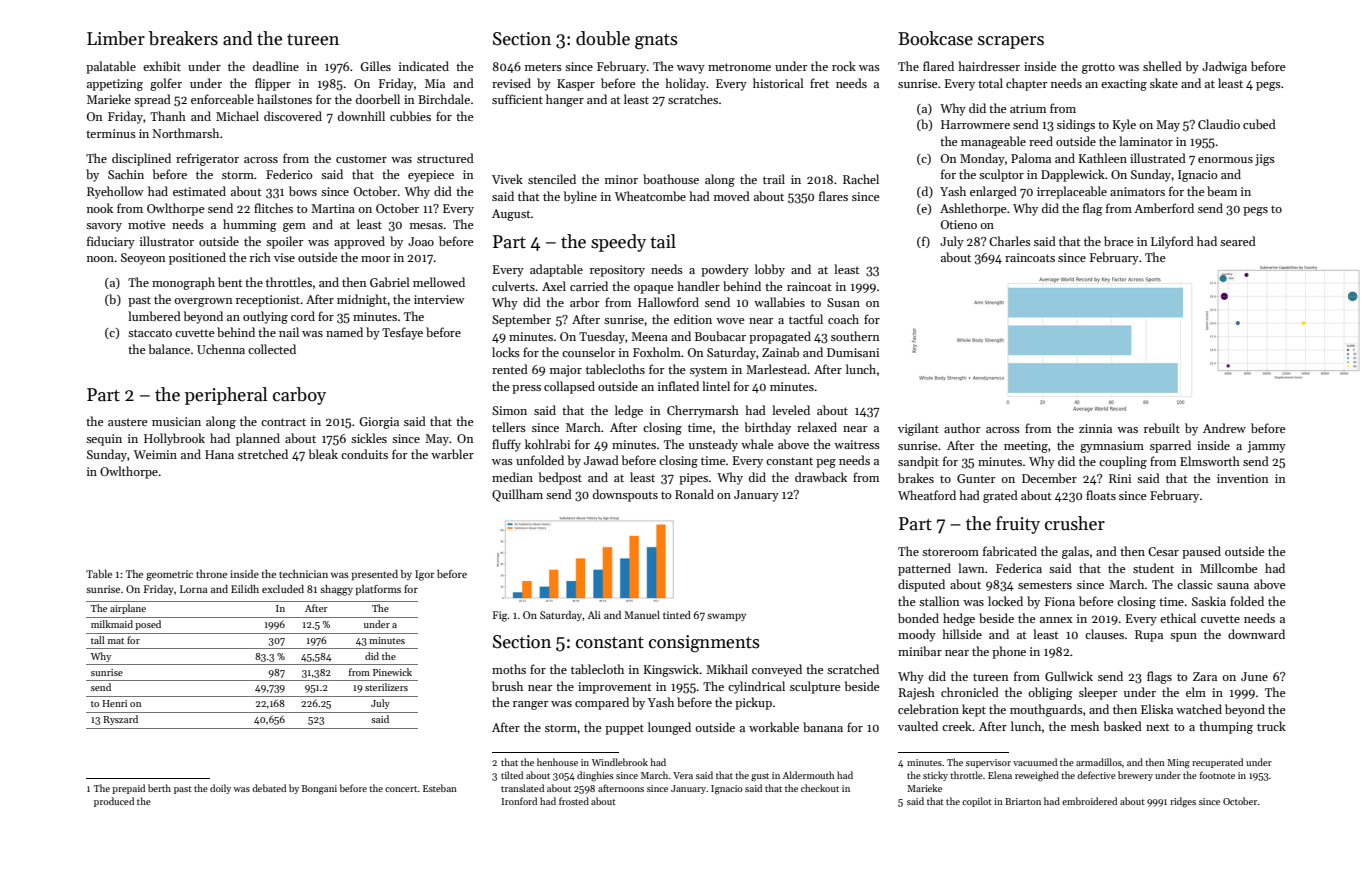 The image size is (1372, 887). I want to click on sufficient, so click(517, 99).
